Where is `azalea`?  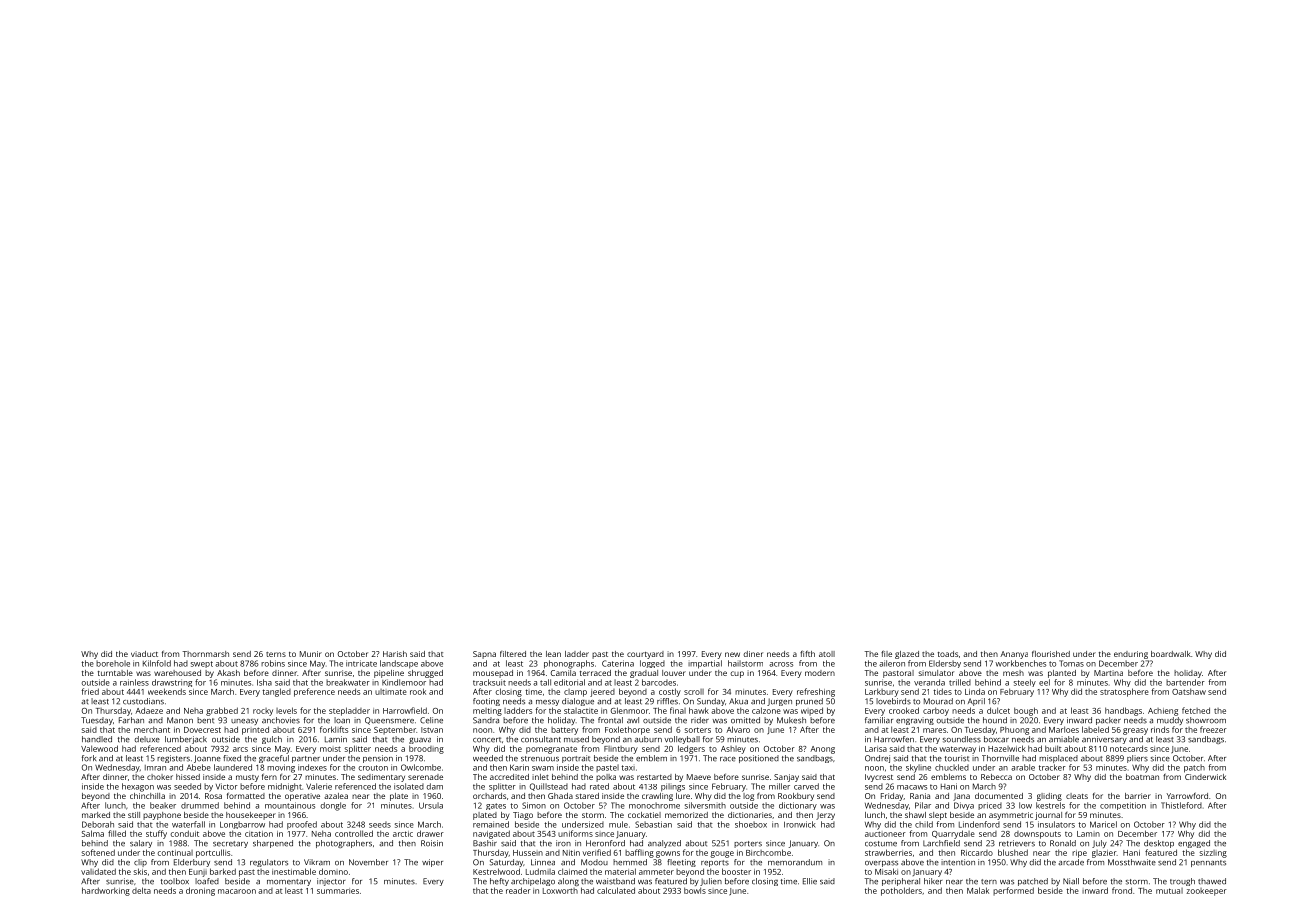 azalea is located at coordinates (336, 796).
